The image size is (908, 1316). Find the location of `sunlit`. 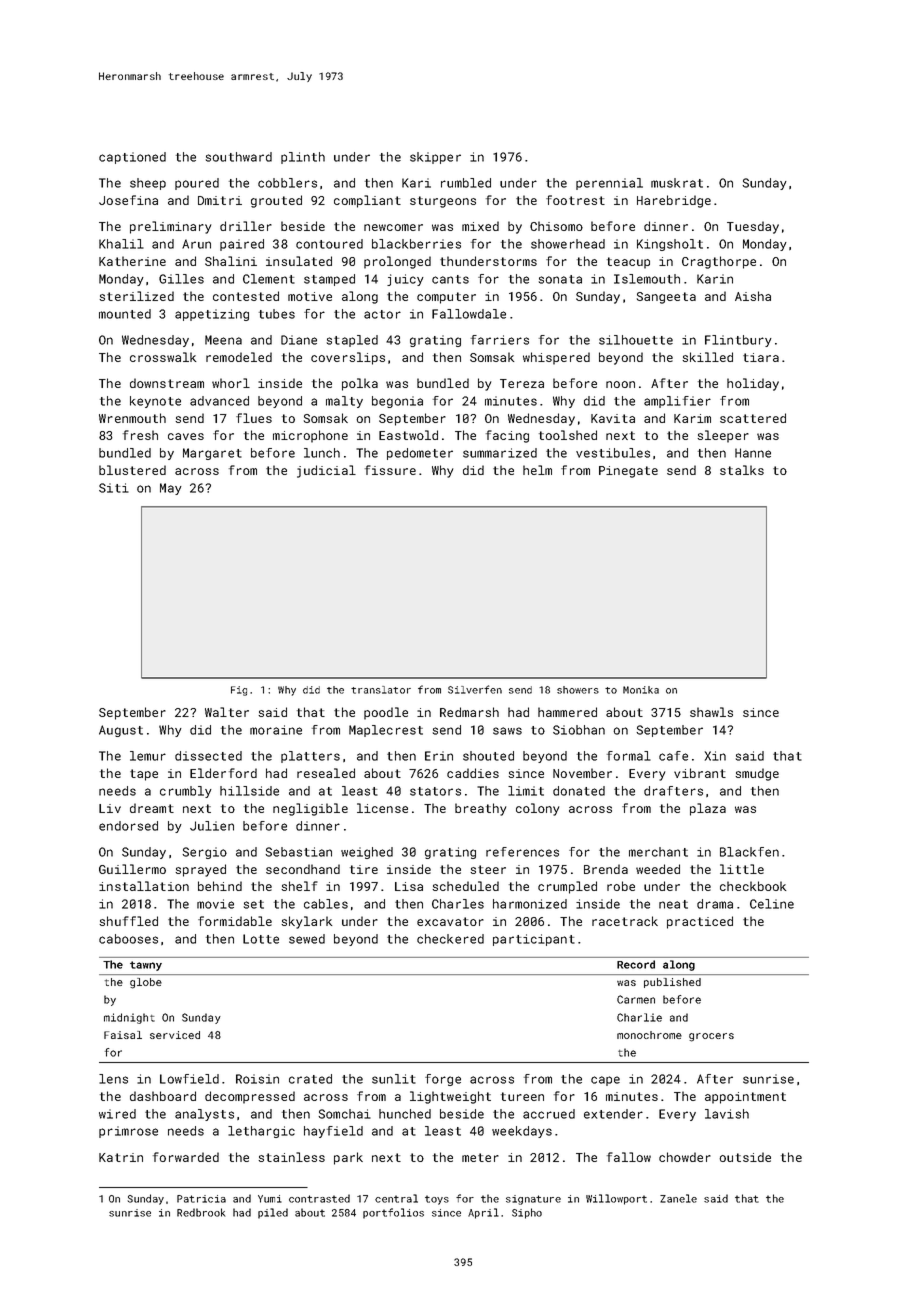

sunlit is located at coordinates (394, 1079).
